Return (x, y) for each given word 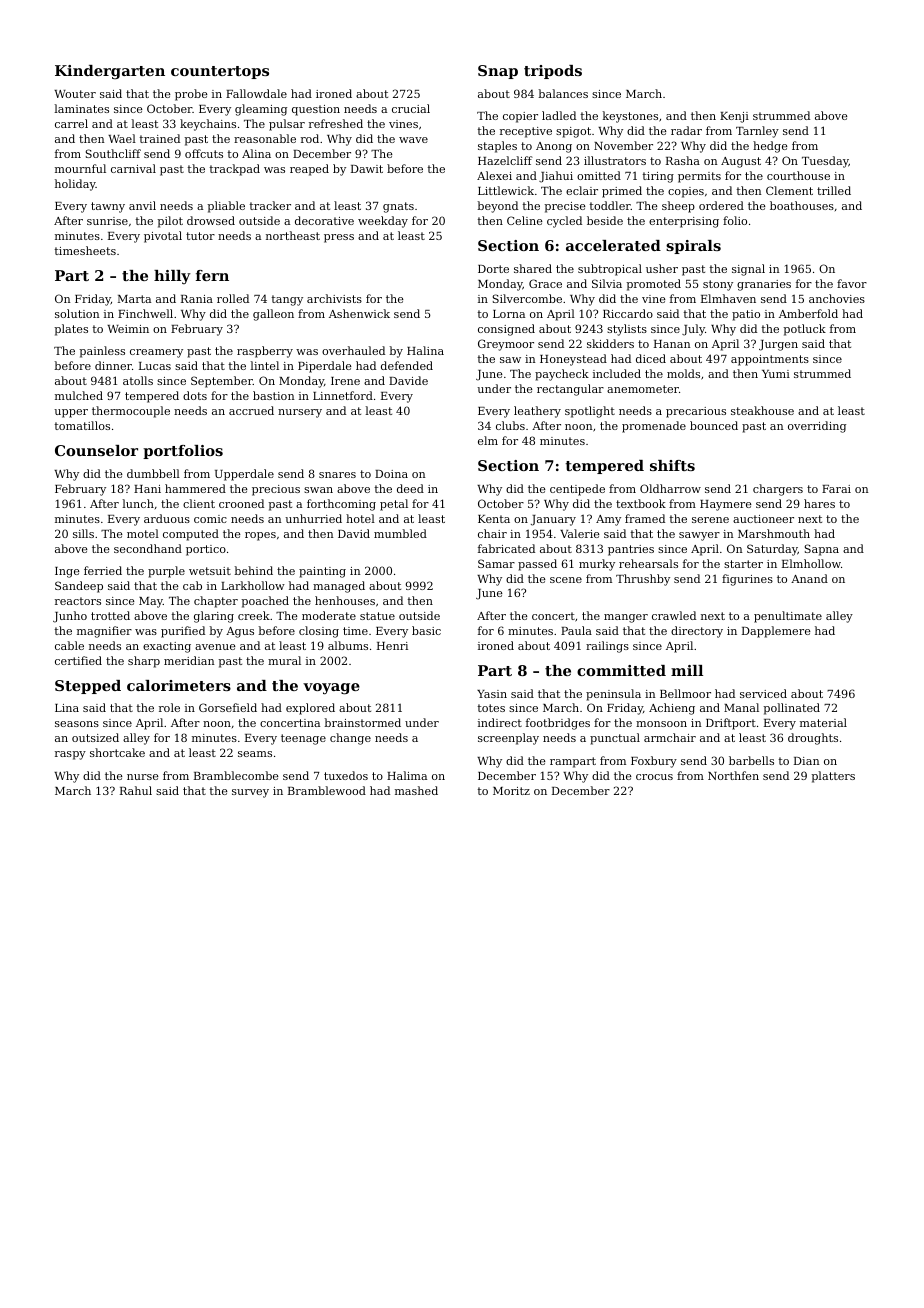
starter (743, 564)
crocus (654, 777)
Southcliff (113, 153)
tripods (553, 72)
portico (206, 550)
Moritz (511, 791)
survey (250, 793)
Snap (498, 72)
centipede (577, 490)
